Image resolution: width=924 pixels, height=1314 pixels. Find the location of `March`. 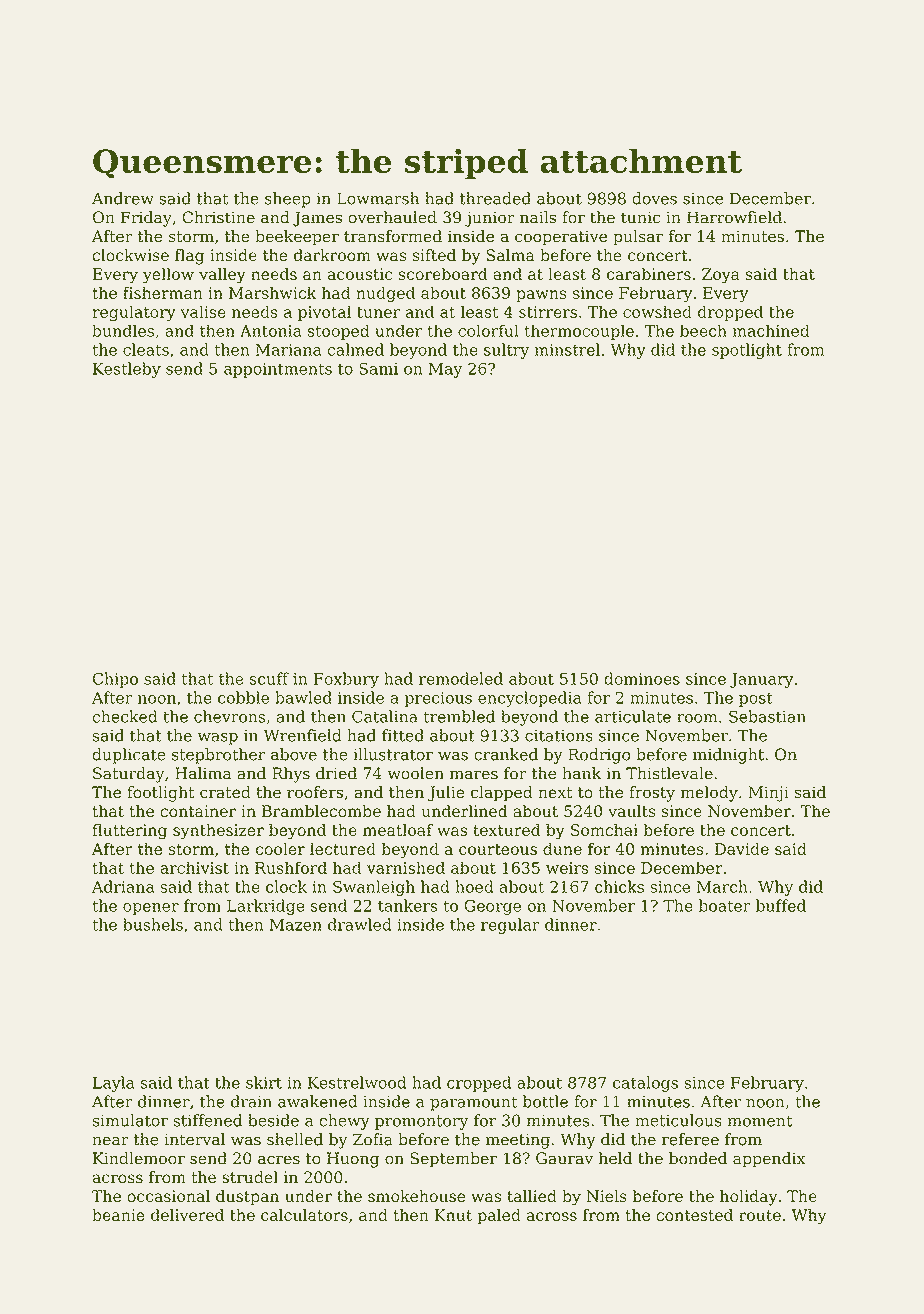

March is located at coordinates (722, 886).
